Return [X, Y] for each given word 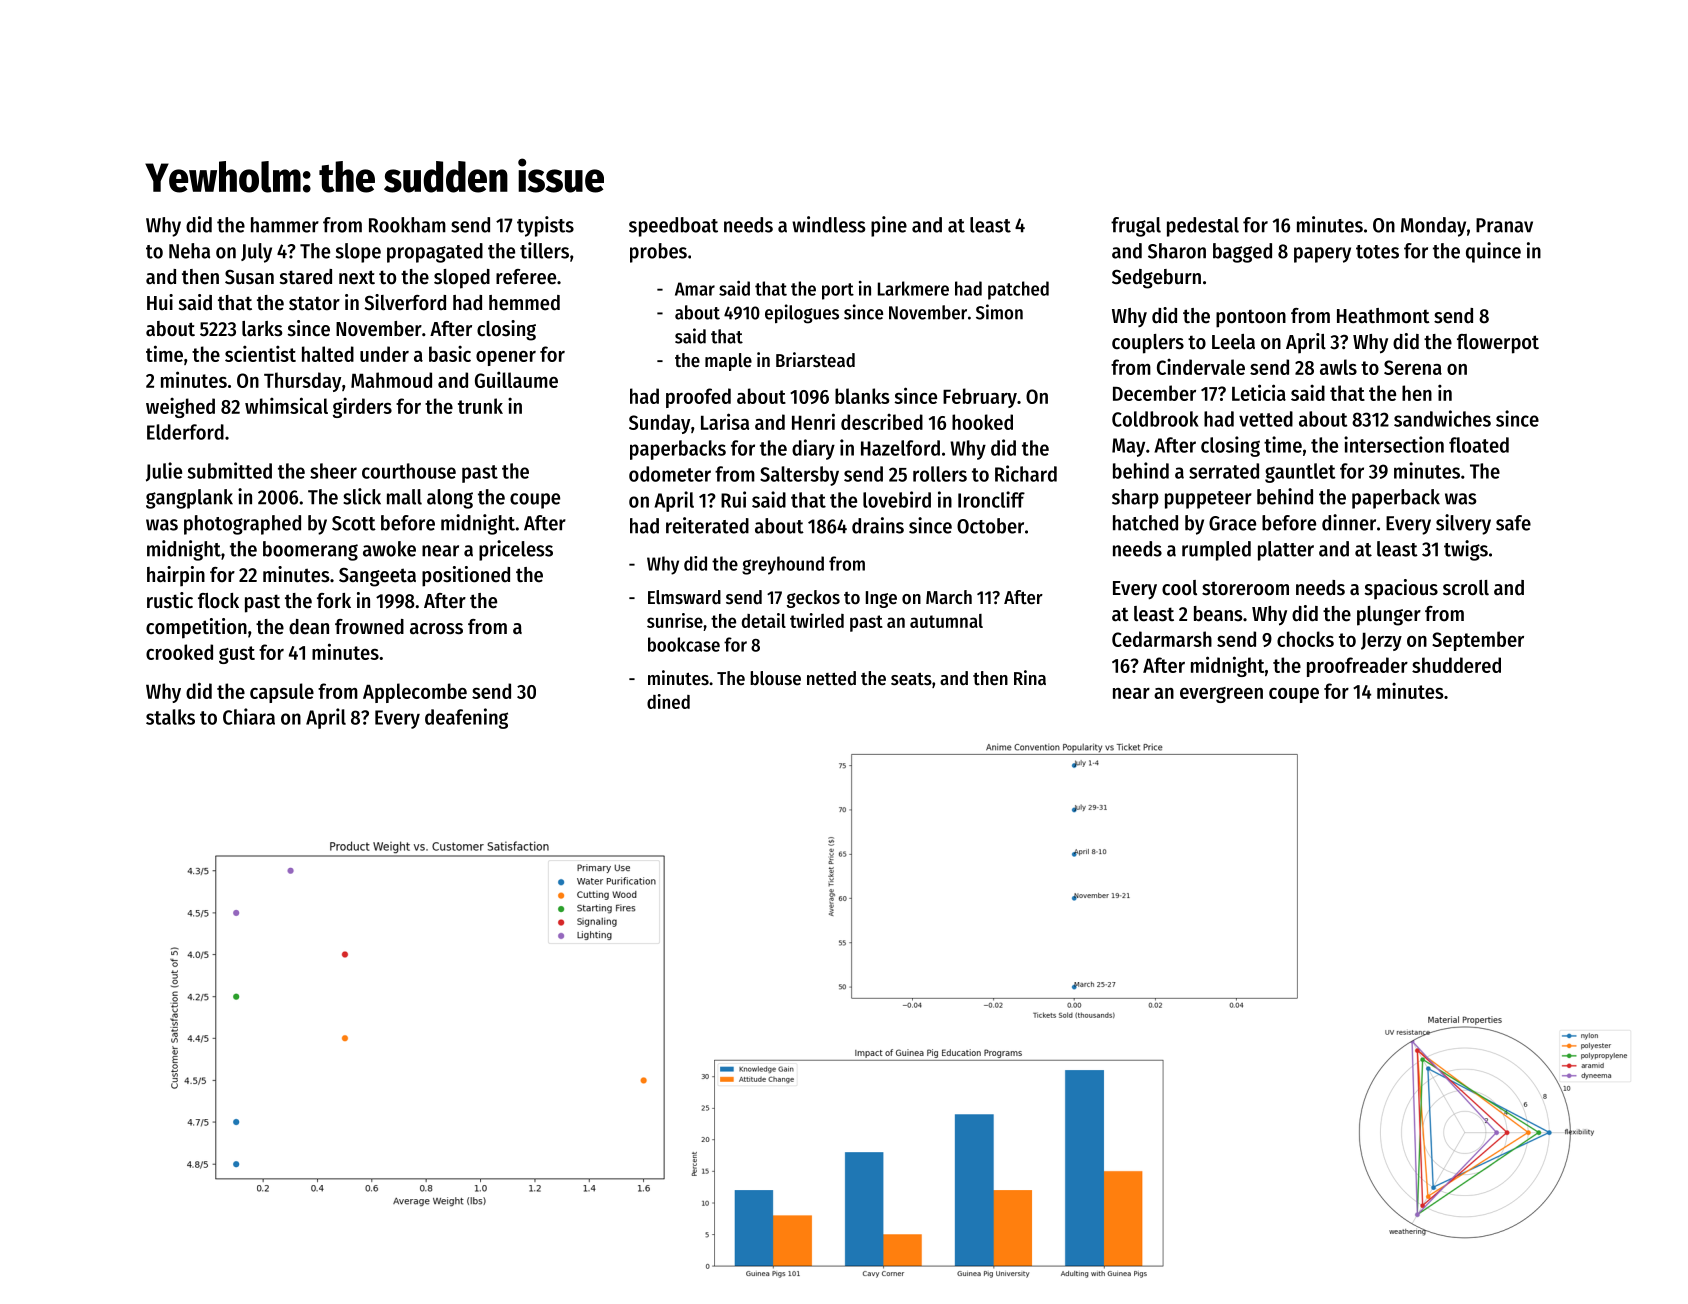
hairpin [176, 576]
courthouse [409, 471]
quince [1493, 252]
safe [1513, 523]
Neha [189, 251]
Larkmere [913, 288]
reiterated [707, 525]
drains [878, 525]
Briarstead [815, 360]
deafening [466, 718]
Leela [1233, 342]
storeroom [1245, 588]
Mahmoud [391, 380]
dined [668, 701]
